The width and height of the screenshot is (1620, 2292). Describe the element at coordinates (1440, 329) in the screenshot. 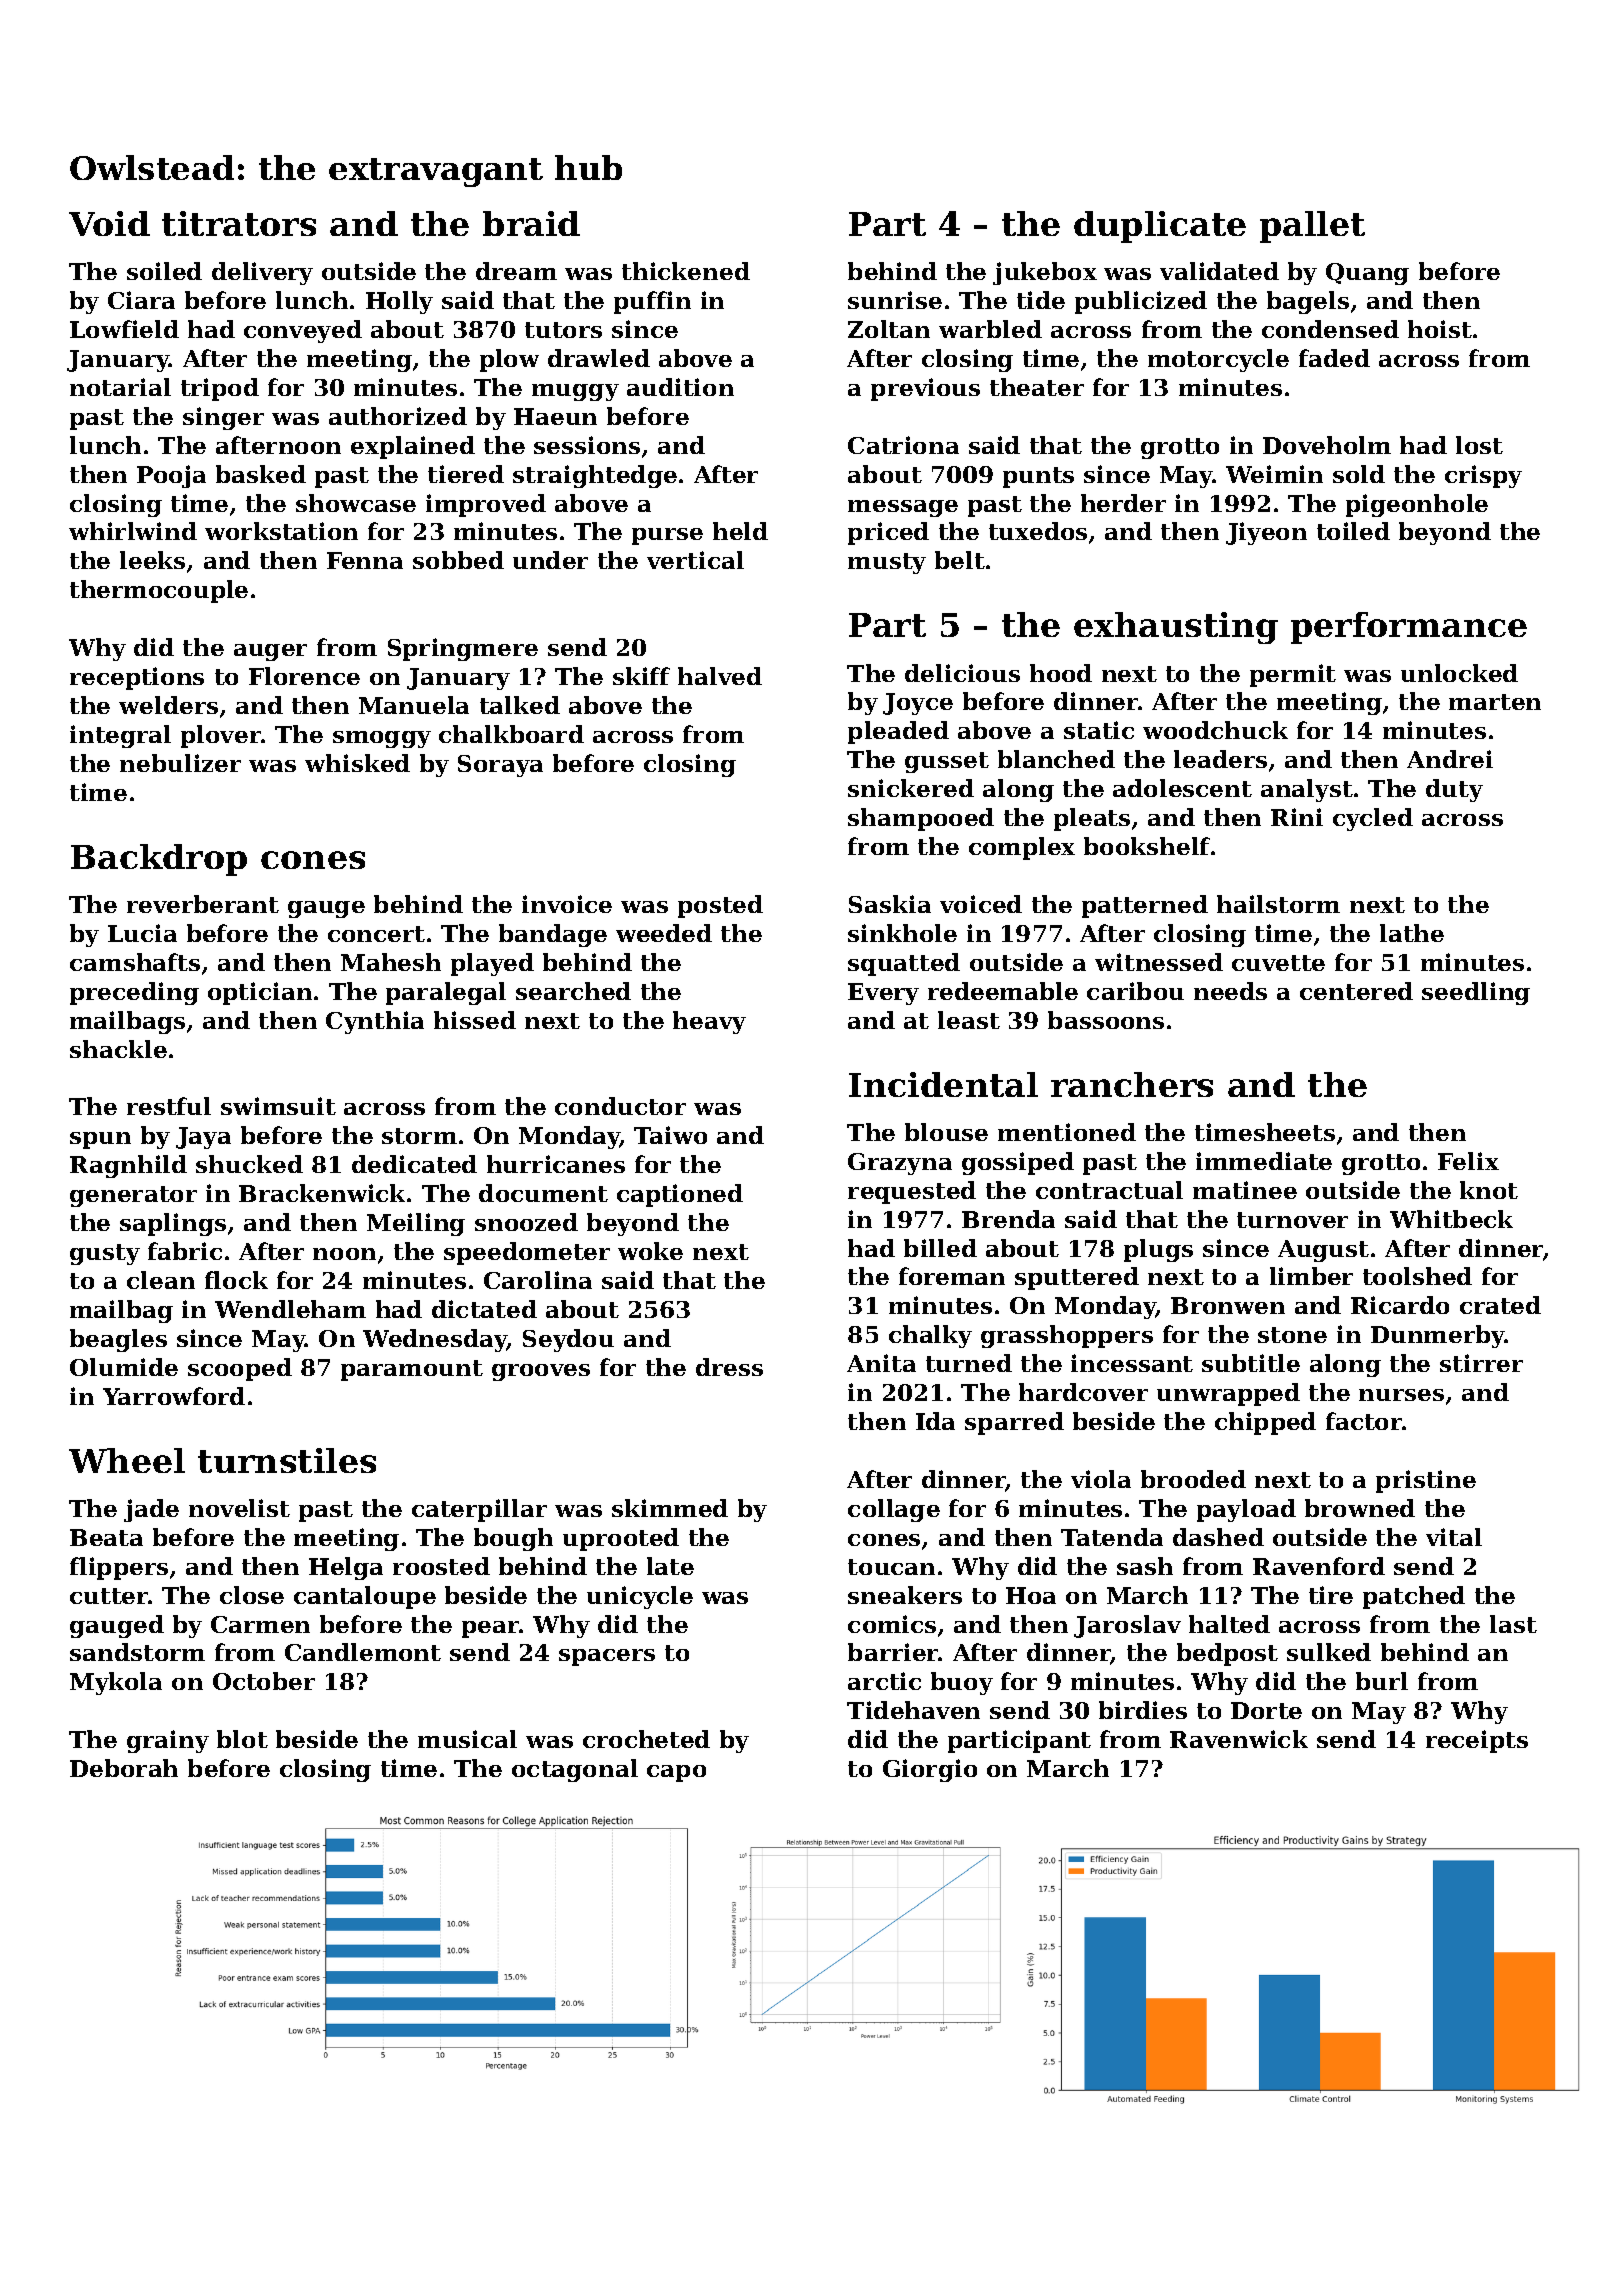

I see `hoist` at that location.
